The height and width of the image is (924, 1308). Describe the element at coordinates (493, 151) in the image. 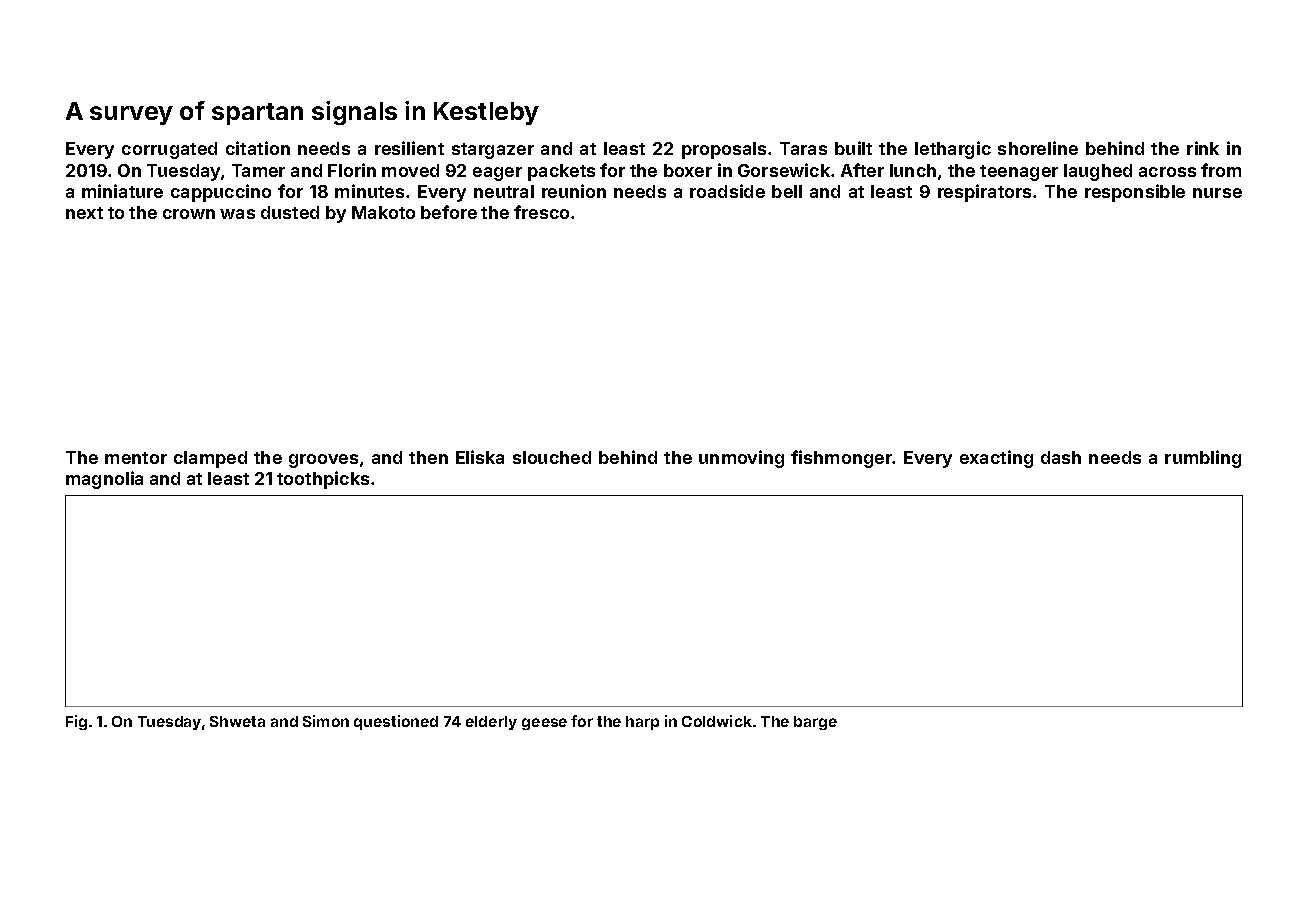

I see `stargazer` at that location.
